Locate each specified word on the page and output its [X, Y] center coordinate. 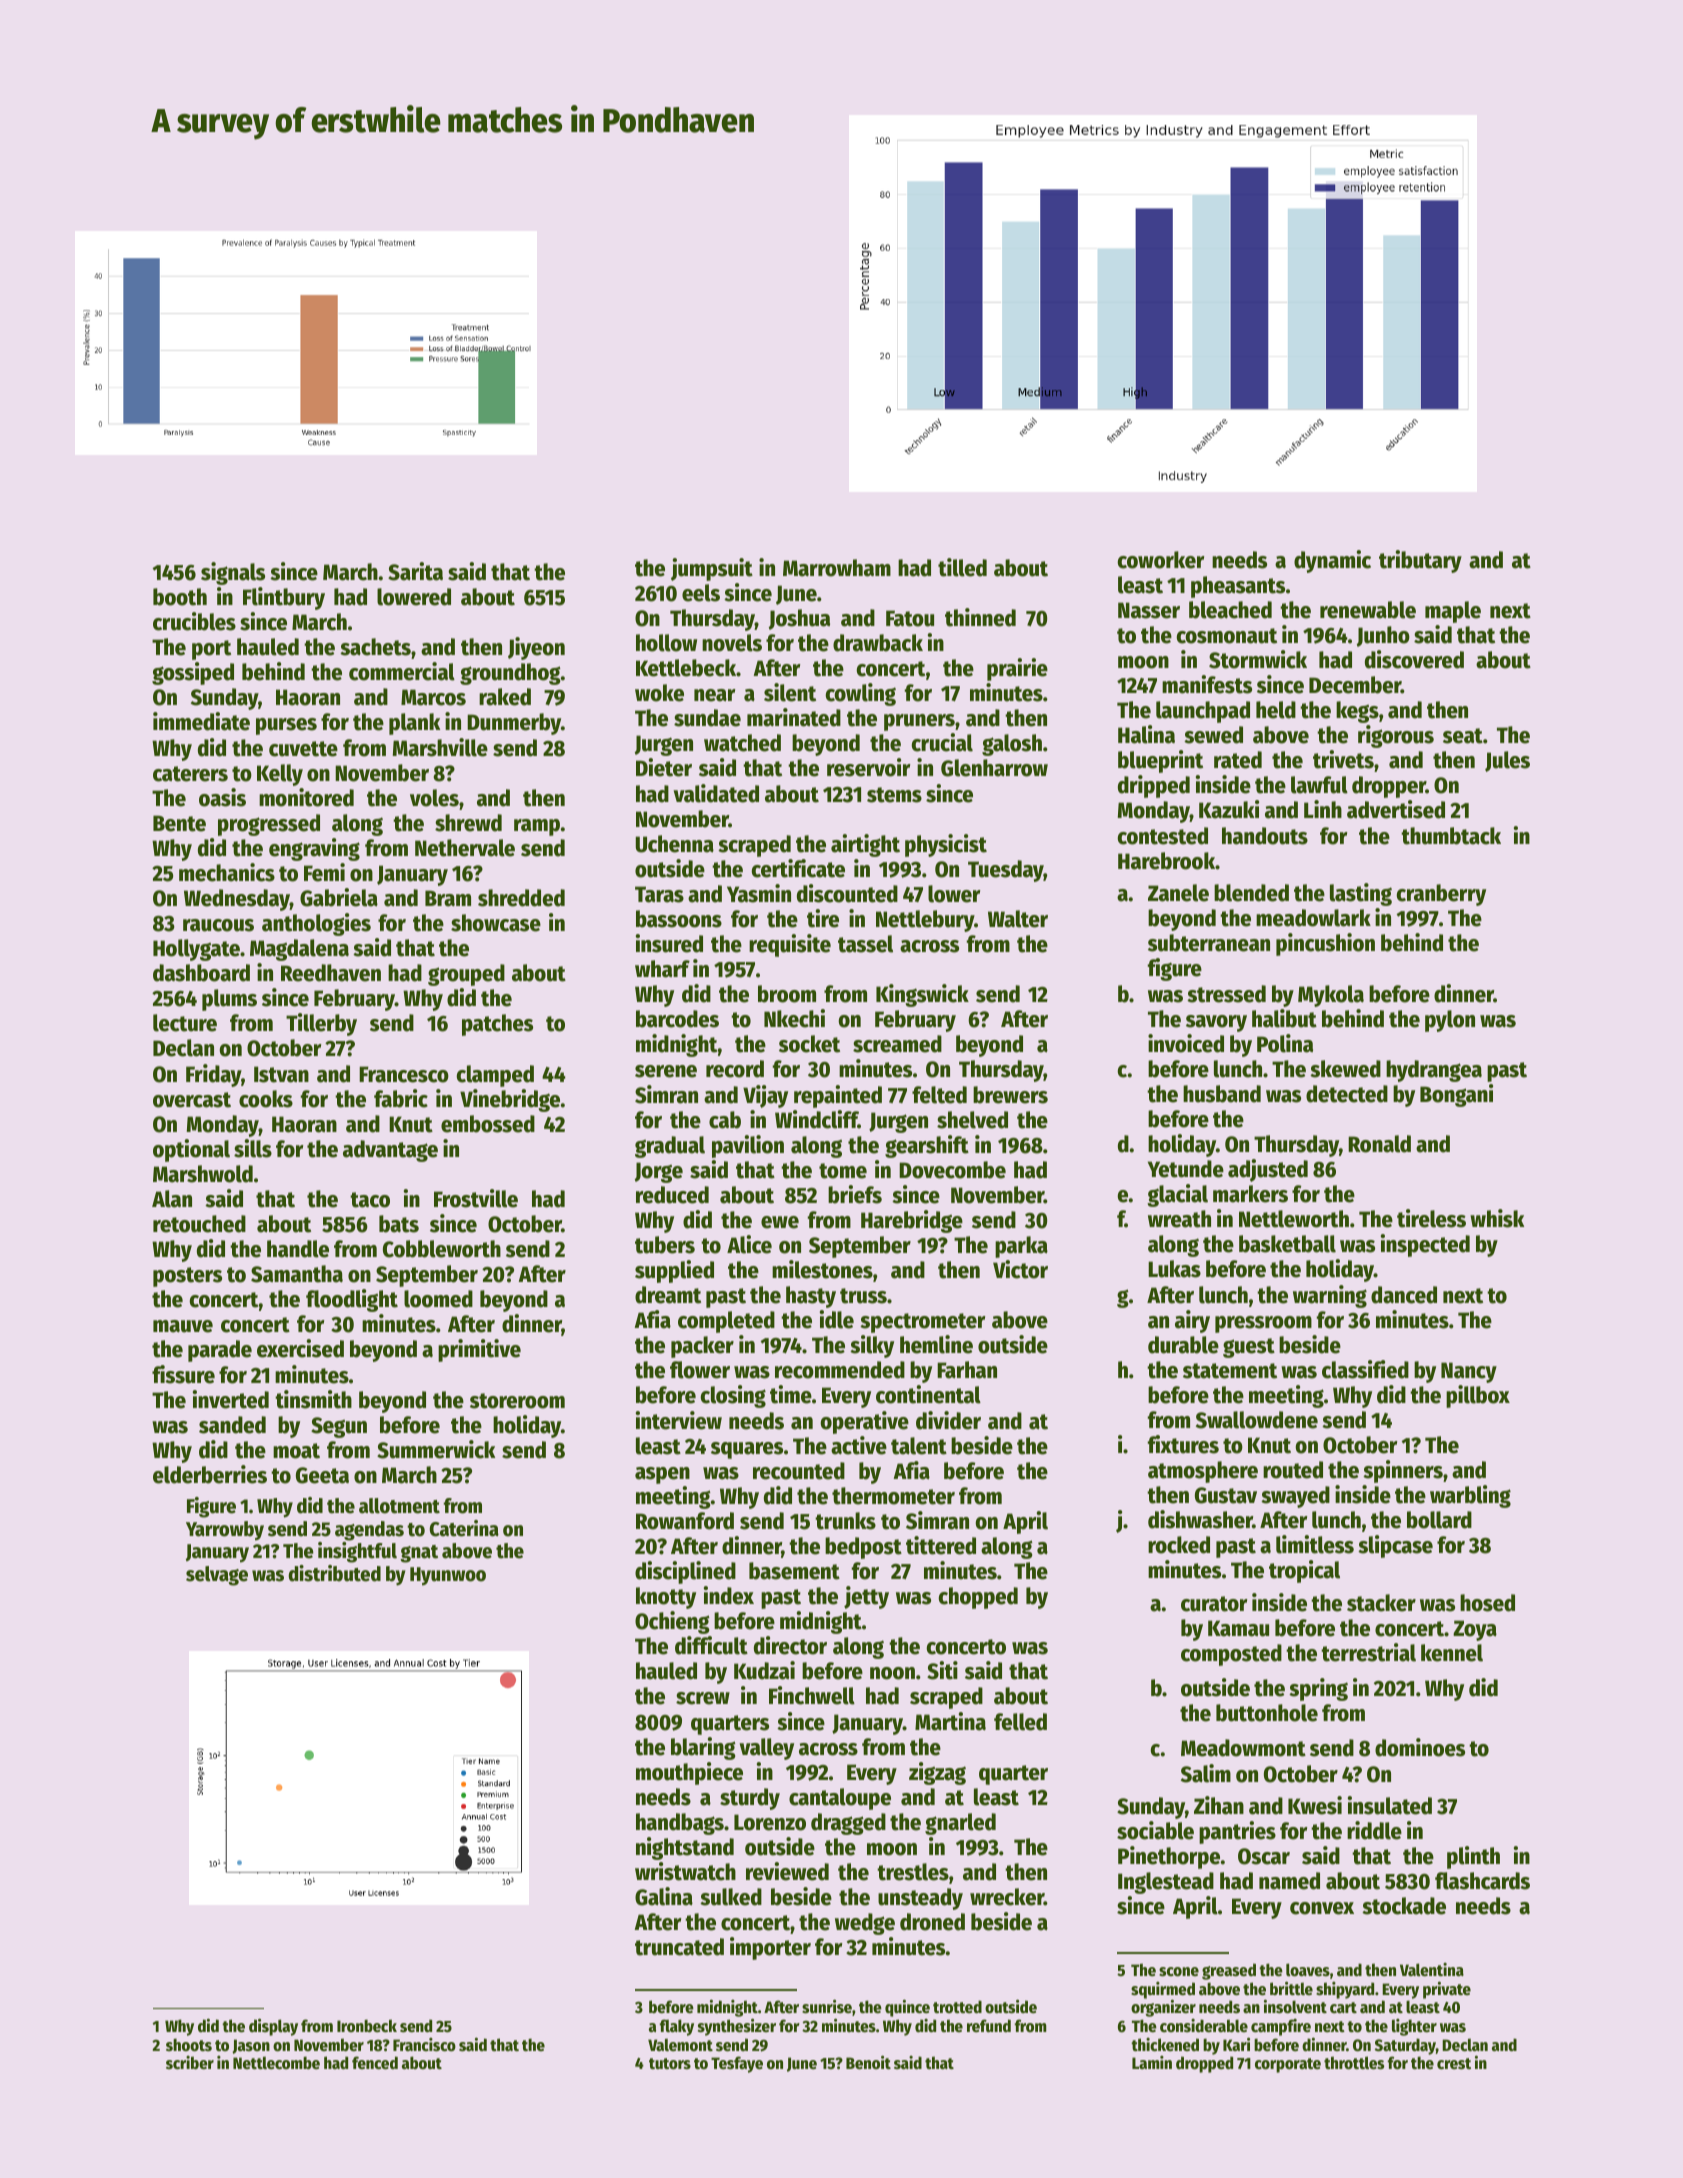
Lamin [1152, 2062]
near [714, 695]
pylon [1450, 1021]
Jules [1507, 761]
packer [702, 1347]
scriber [190, 2063]
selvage [217, 1576]
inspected [1425, 1245]
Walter [1018, 919]
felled [1020, 1722]
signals [233, 573]
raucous [218, 925]
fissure [183, 1374]
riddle [1374, 1830]
